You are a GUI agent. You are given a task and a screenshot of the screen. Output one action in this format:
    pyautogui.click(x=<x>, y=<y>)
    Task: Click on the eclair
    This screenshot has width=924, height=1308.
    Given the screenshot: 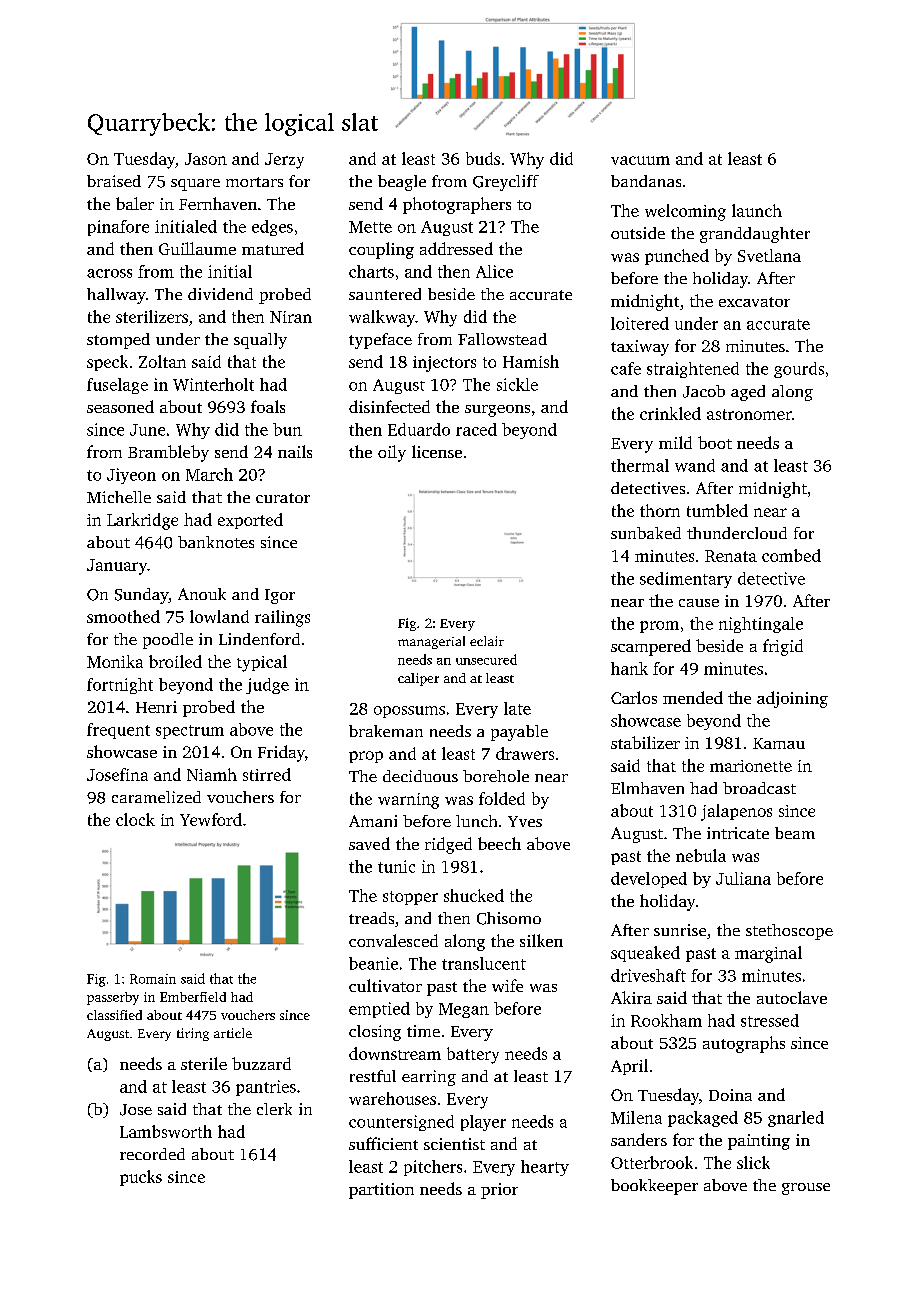 What is the action you would take?
    pyautogui.click(x=487, y=641)
